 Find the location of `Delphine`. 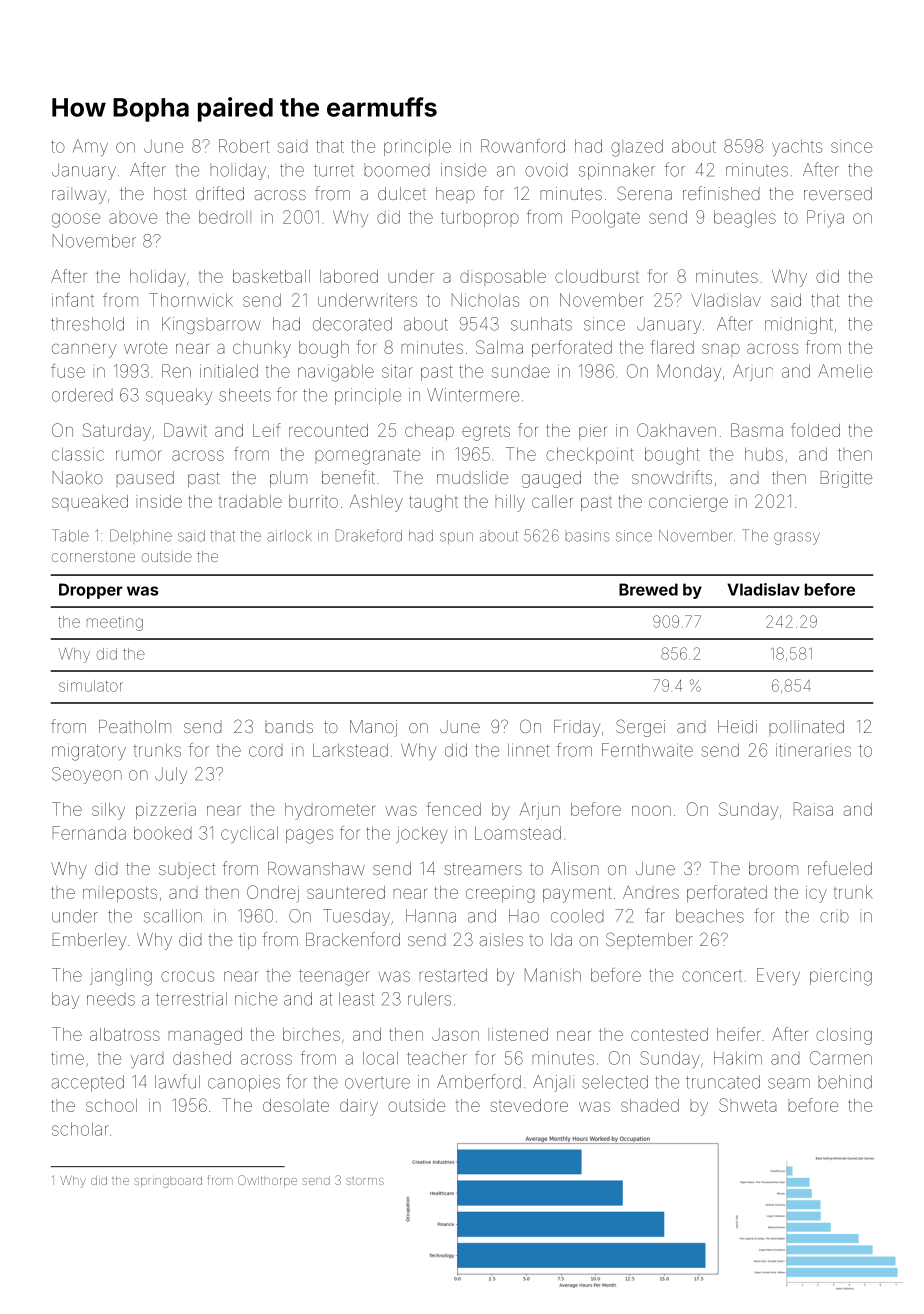

Delphine is located at coordinates (141, 535).
